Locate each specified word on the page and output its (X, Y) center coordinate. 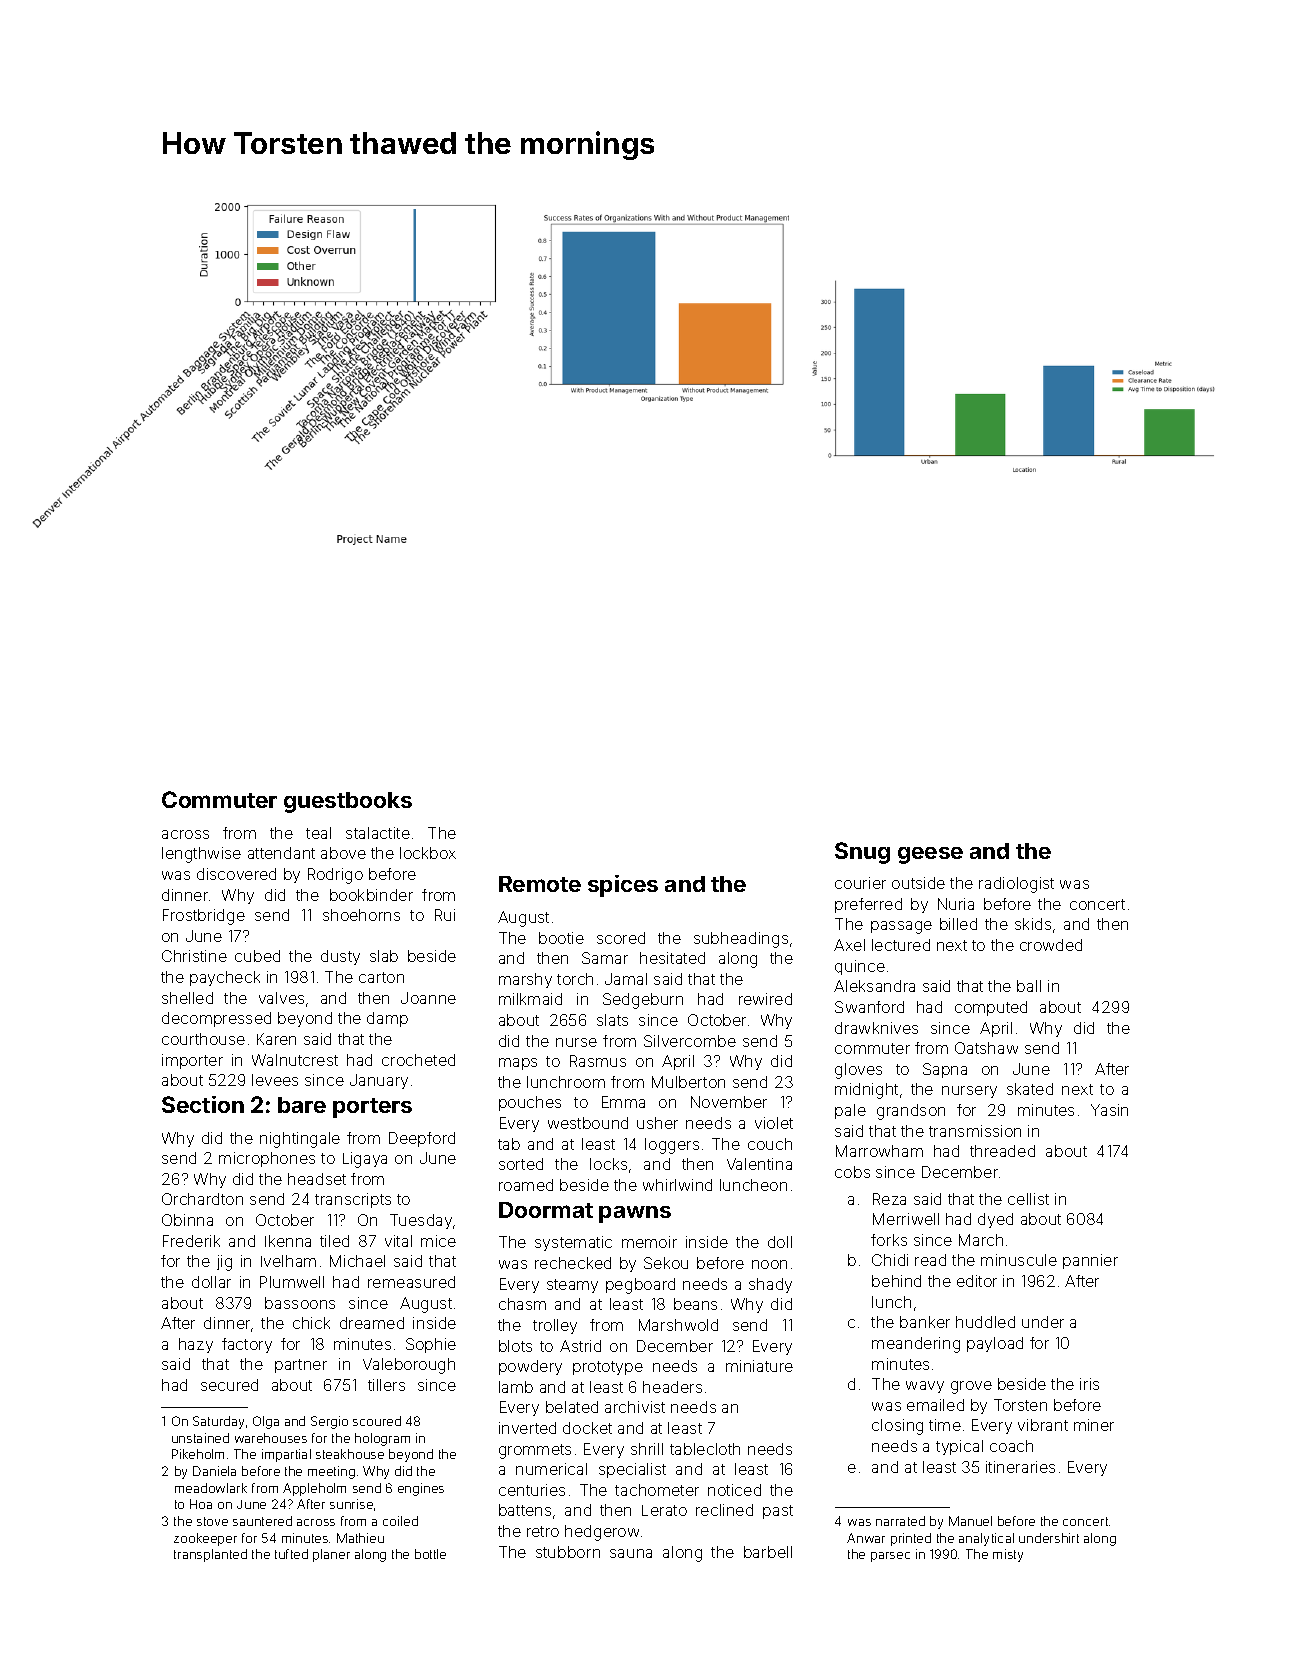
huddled (985, 1322)
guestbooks (348, 802)
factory (247, 1345)
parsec (890, 1557)
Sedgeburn (643, 1001)
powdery (530, 1367)
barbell (768, 1552)
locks (608, 1164)
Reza (889, 1199)
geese (930, 855)
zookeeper (205, 1539)
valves (281, 998)
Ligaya (365, 1160)
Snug (862, 853)
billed (958, 924)
